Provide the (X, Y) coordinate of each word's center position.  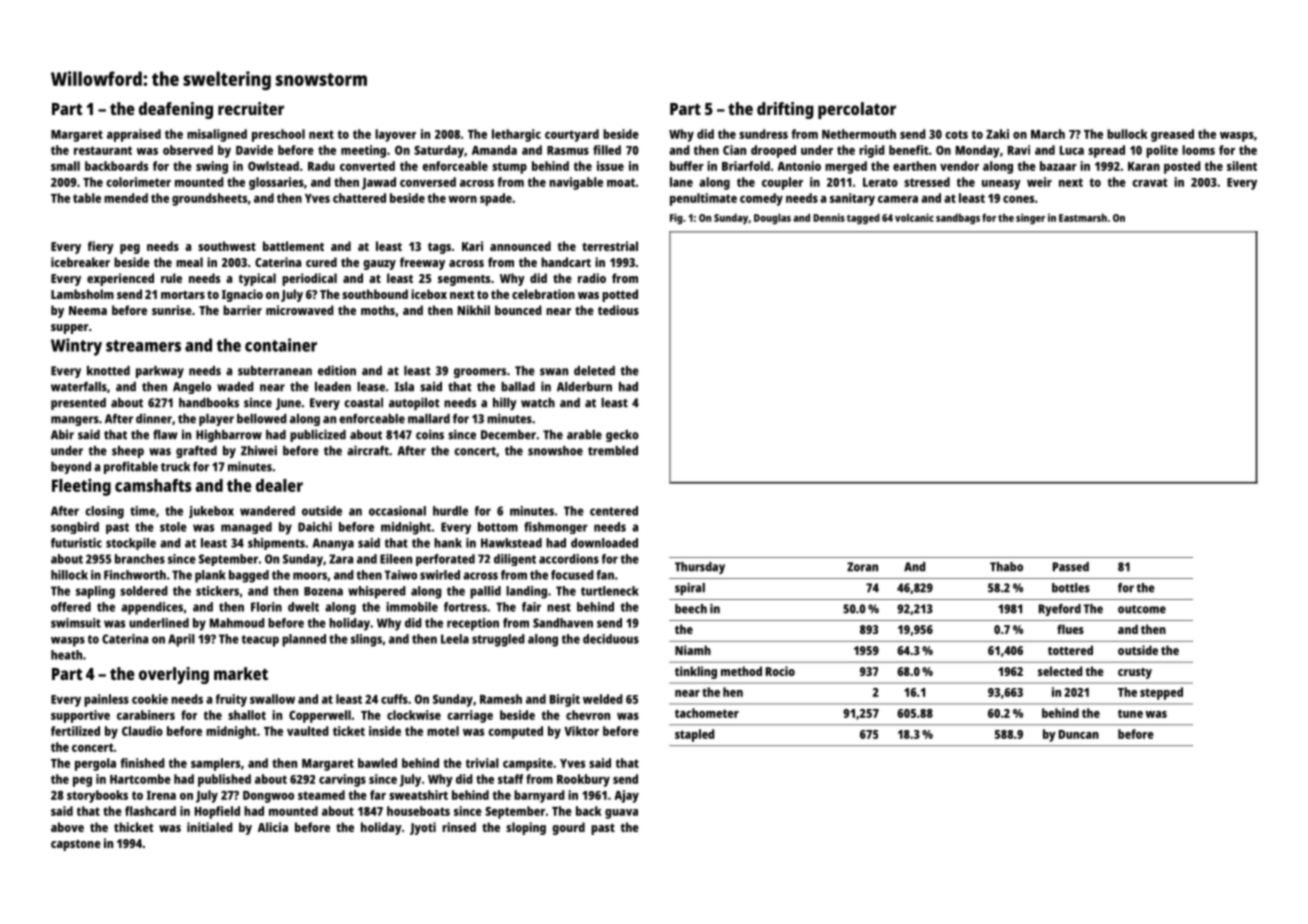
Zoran (862, 567)
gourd (568, 828)
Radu (321, 166)
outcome (1142, 609)
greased (1172, 135)
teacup (260, 641)
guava (621, 814)
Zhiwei (259, 450)
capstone (76, 845)
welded (603, 699)
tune (1130, 713)
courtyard (572, 135)
